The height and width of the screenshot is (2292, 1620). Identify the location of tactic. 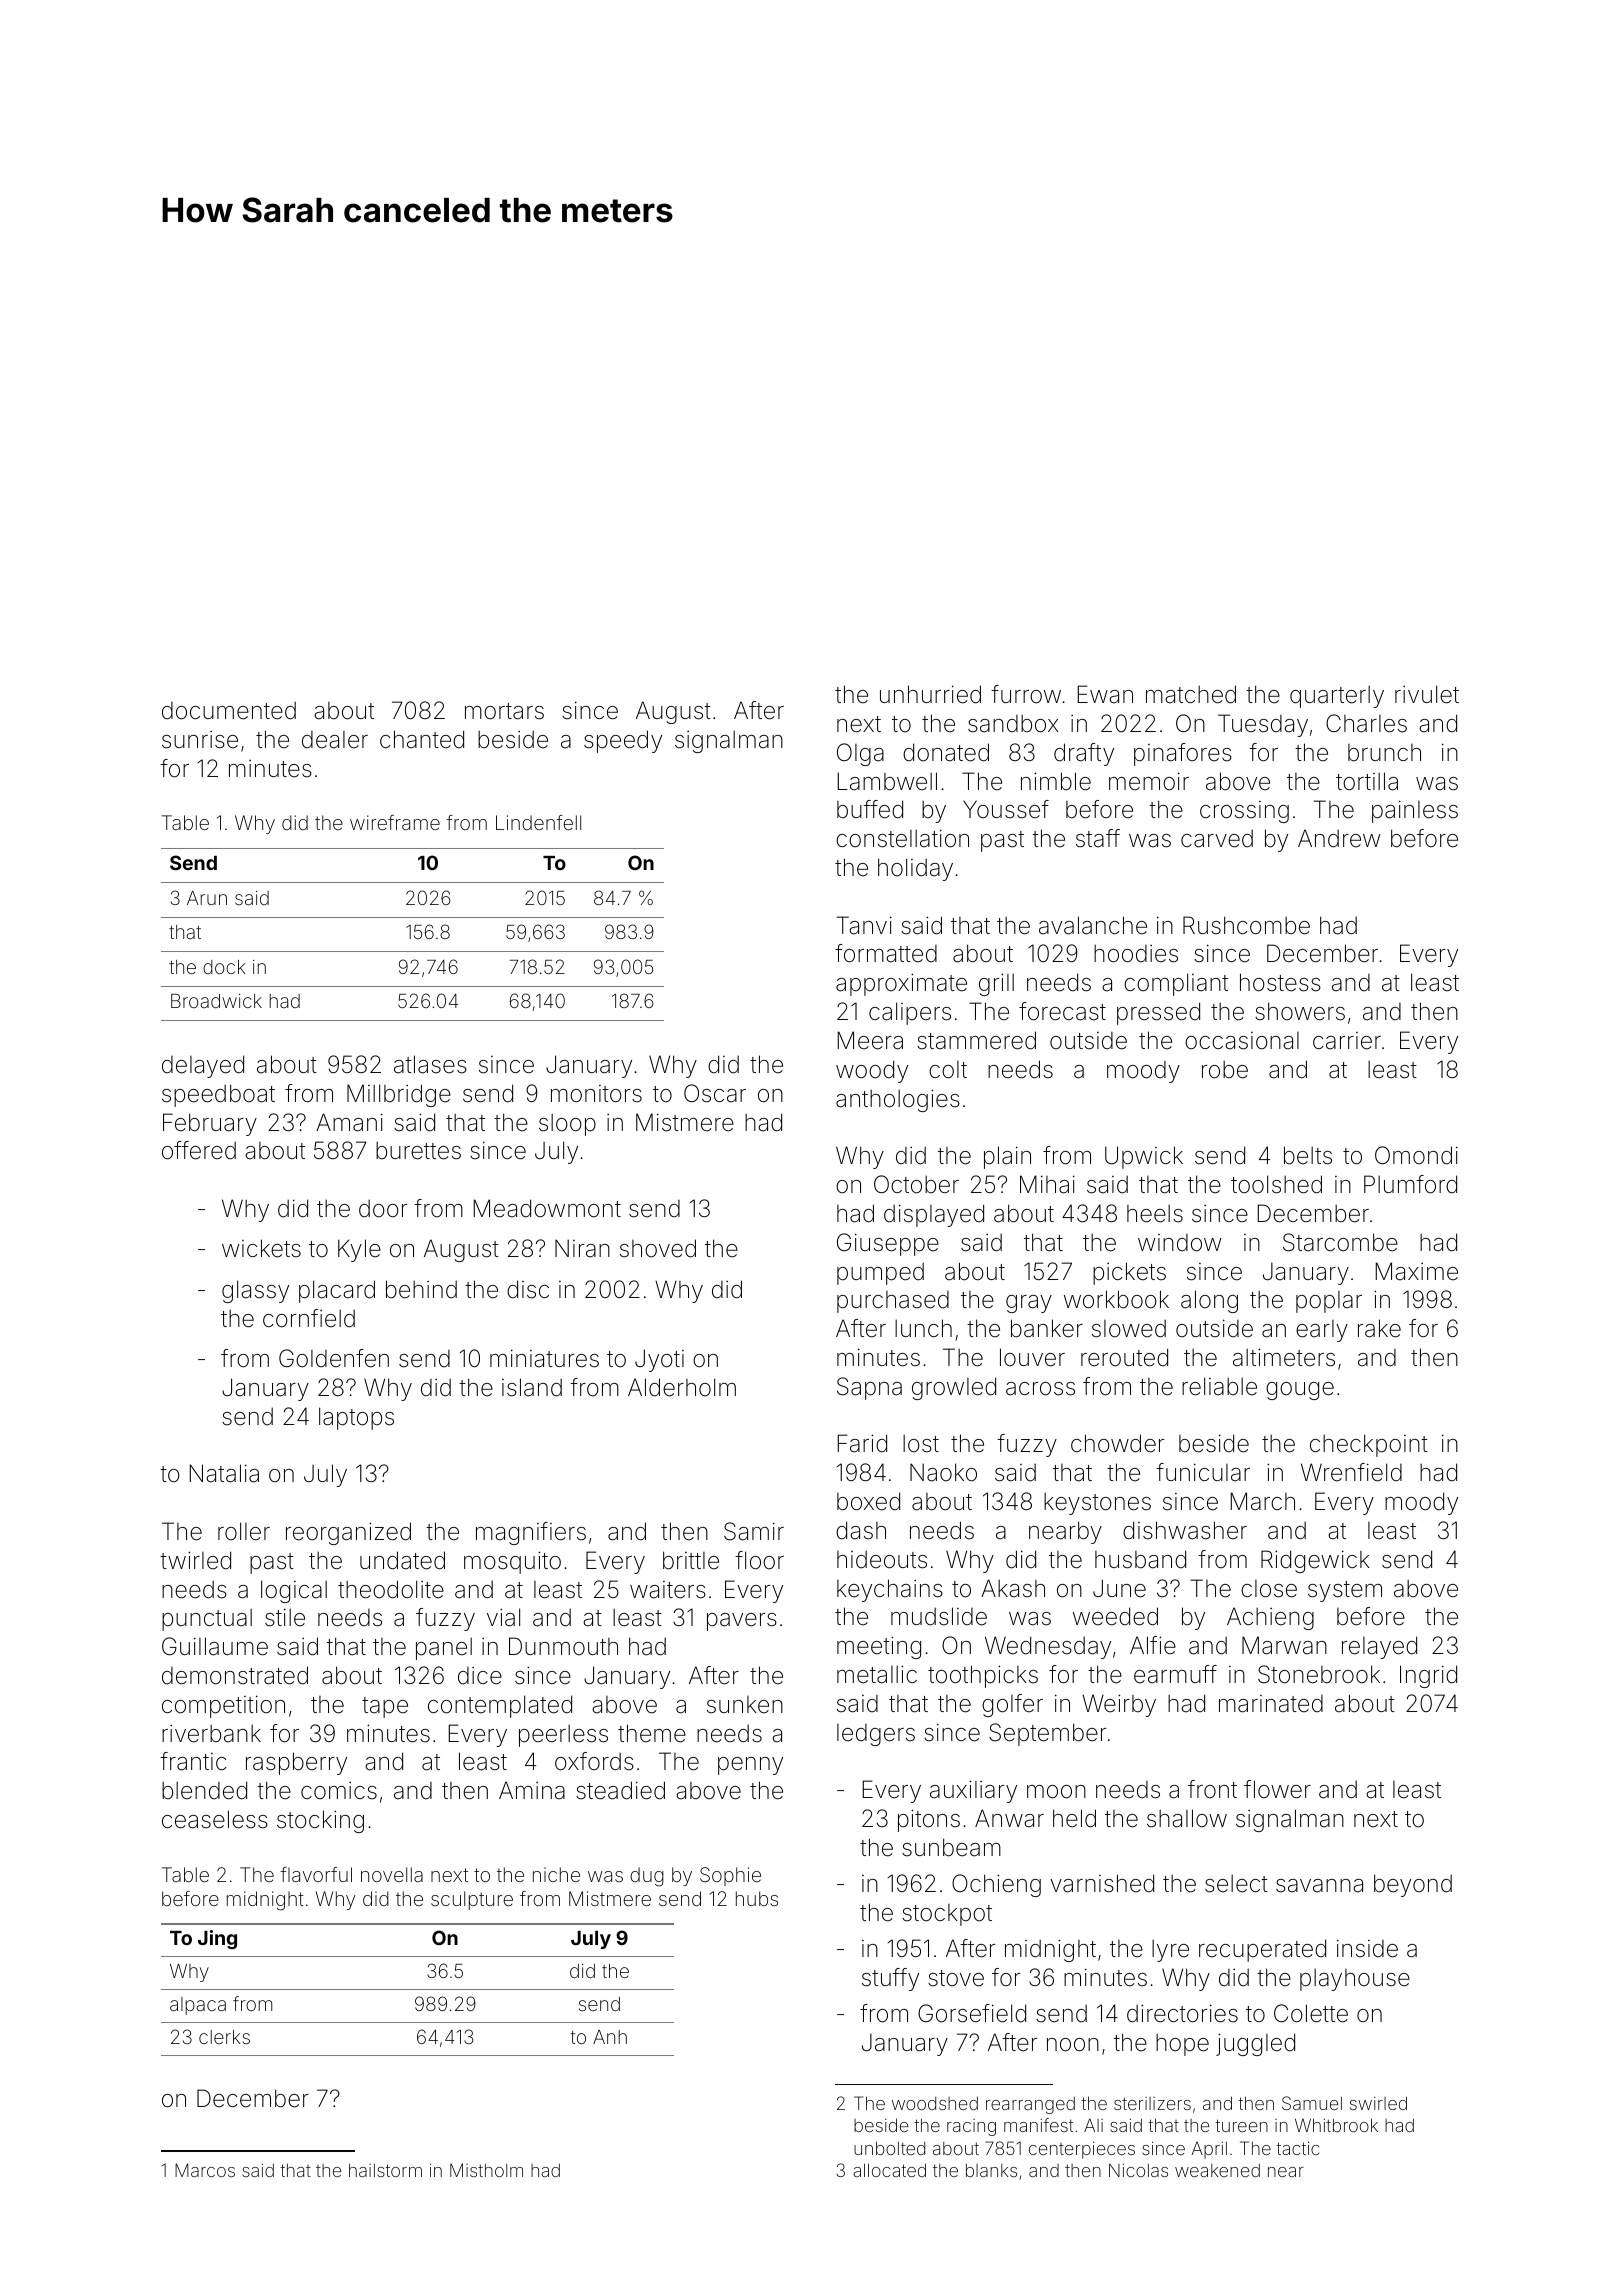
(1297, 2148).
